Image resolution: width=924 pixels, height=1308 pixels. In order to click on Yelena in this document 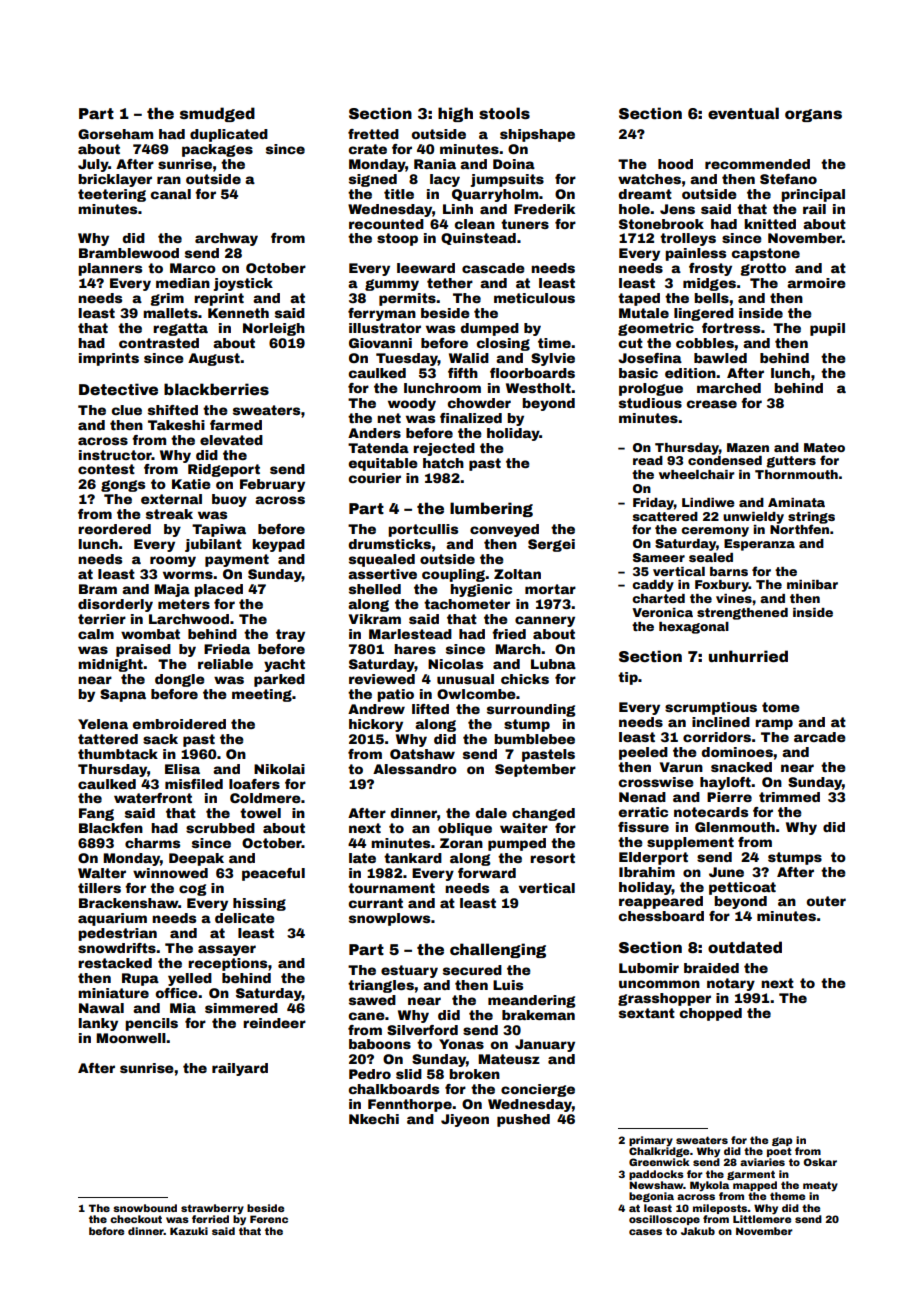, I will do `click(103, 724)`.
